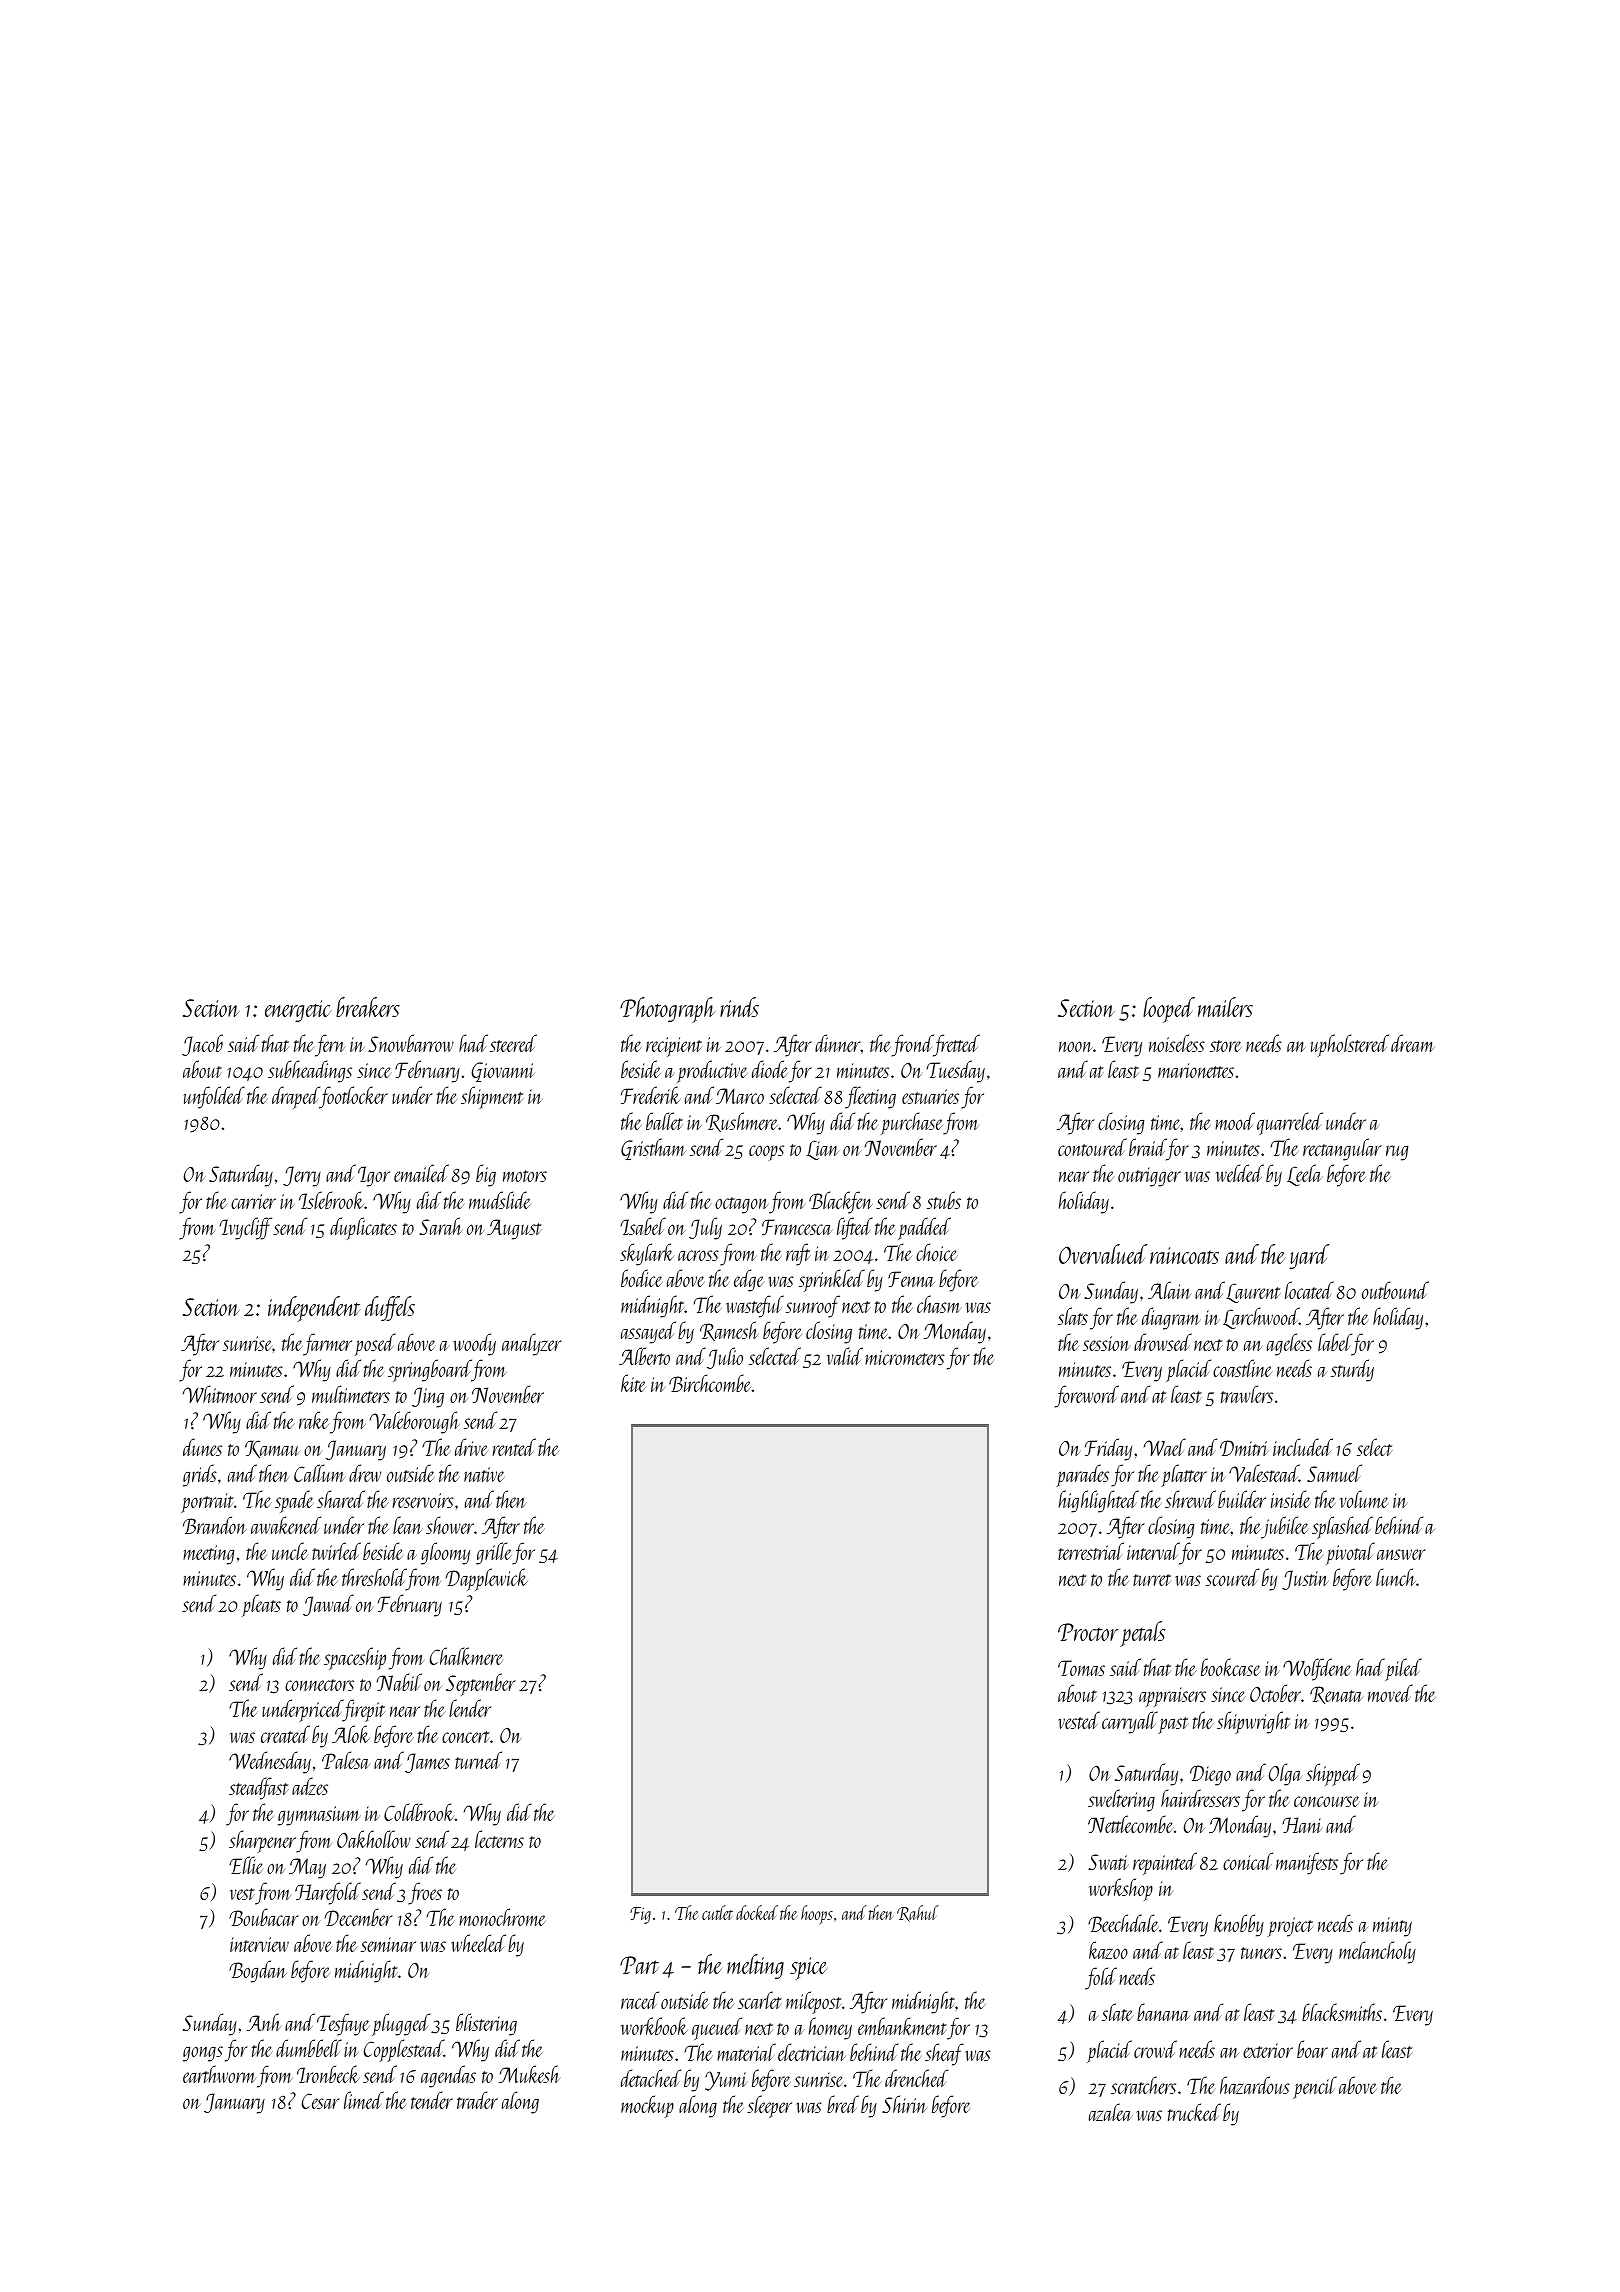  I want to click on mailers, so click(1225, 1007).
